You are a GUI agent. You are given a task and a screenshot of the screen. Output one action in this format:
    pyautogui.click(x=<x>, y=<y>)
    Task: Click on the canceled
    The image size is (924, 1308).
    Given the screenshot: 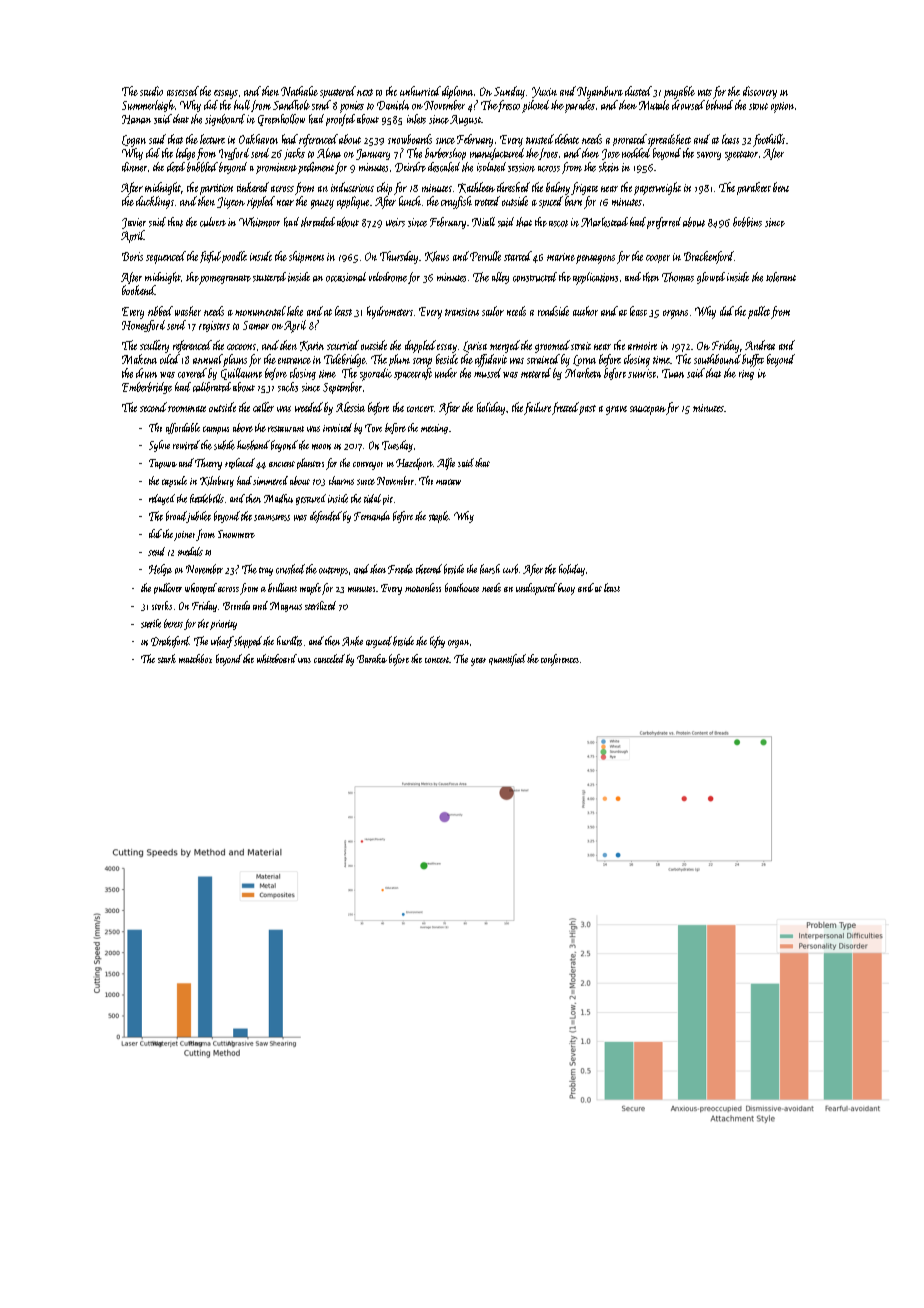 What is the action you would take?
    pyautogui.click(x=329, y=658)
